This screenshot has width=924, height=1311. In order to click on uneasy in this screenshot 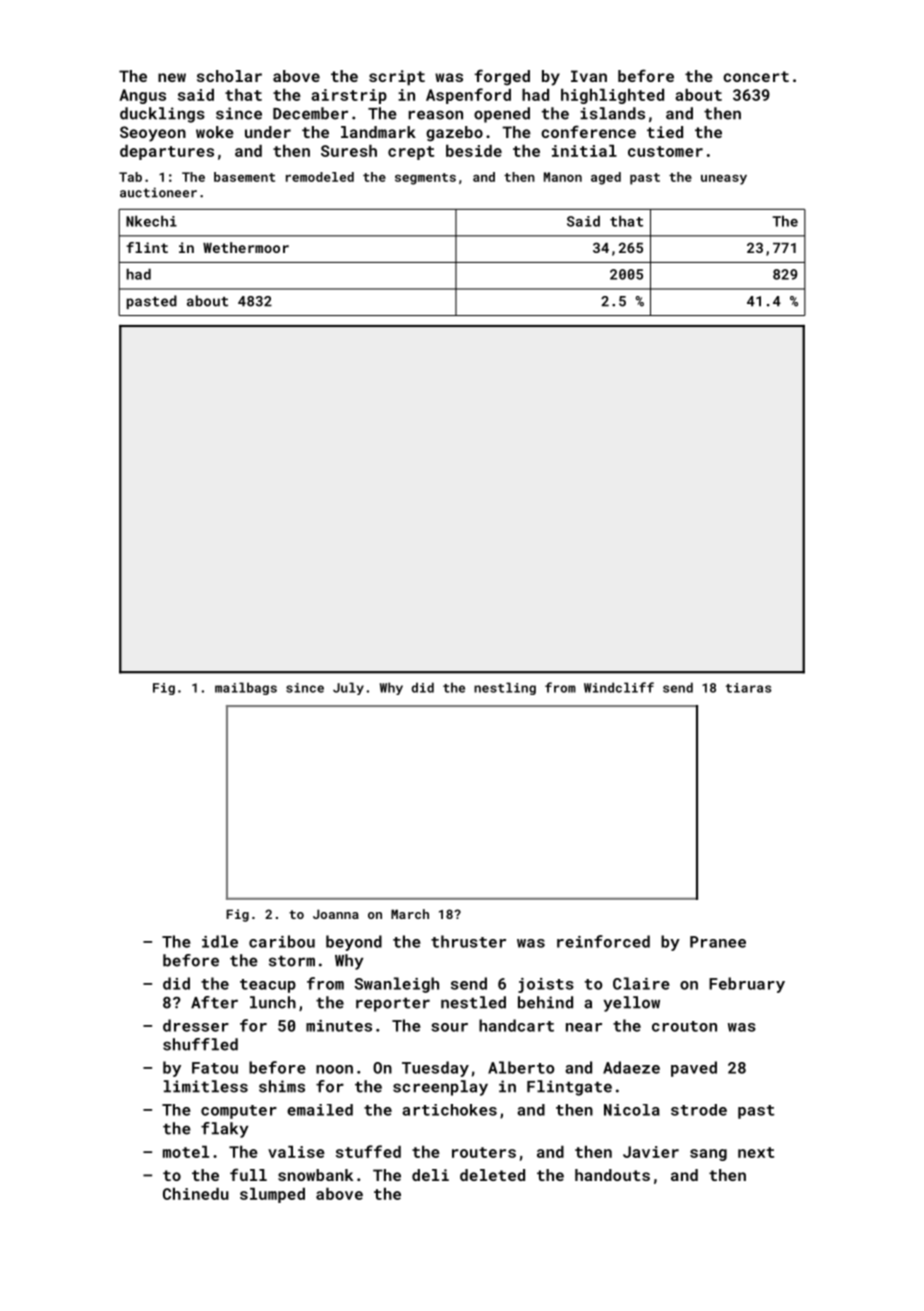, I will do `click(724, 180)`.
